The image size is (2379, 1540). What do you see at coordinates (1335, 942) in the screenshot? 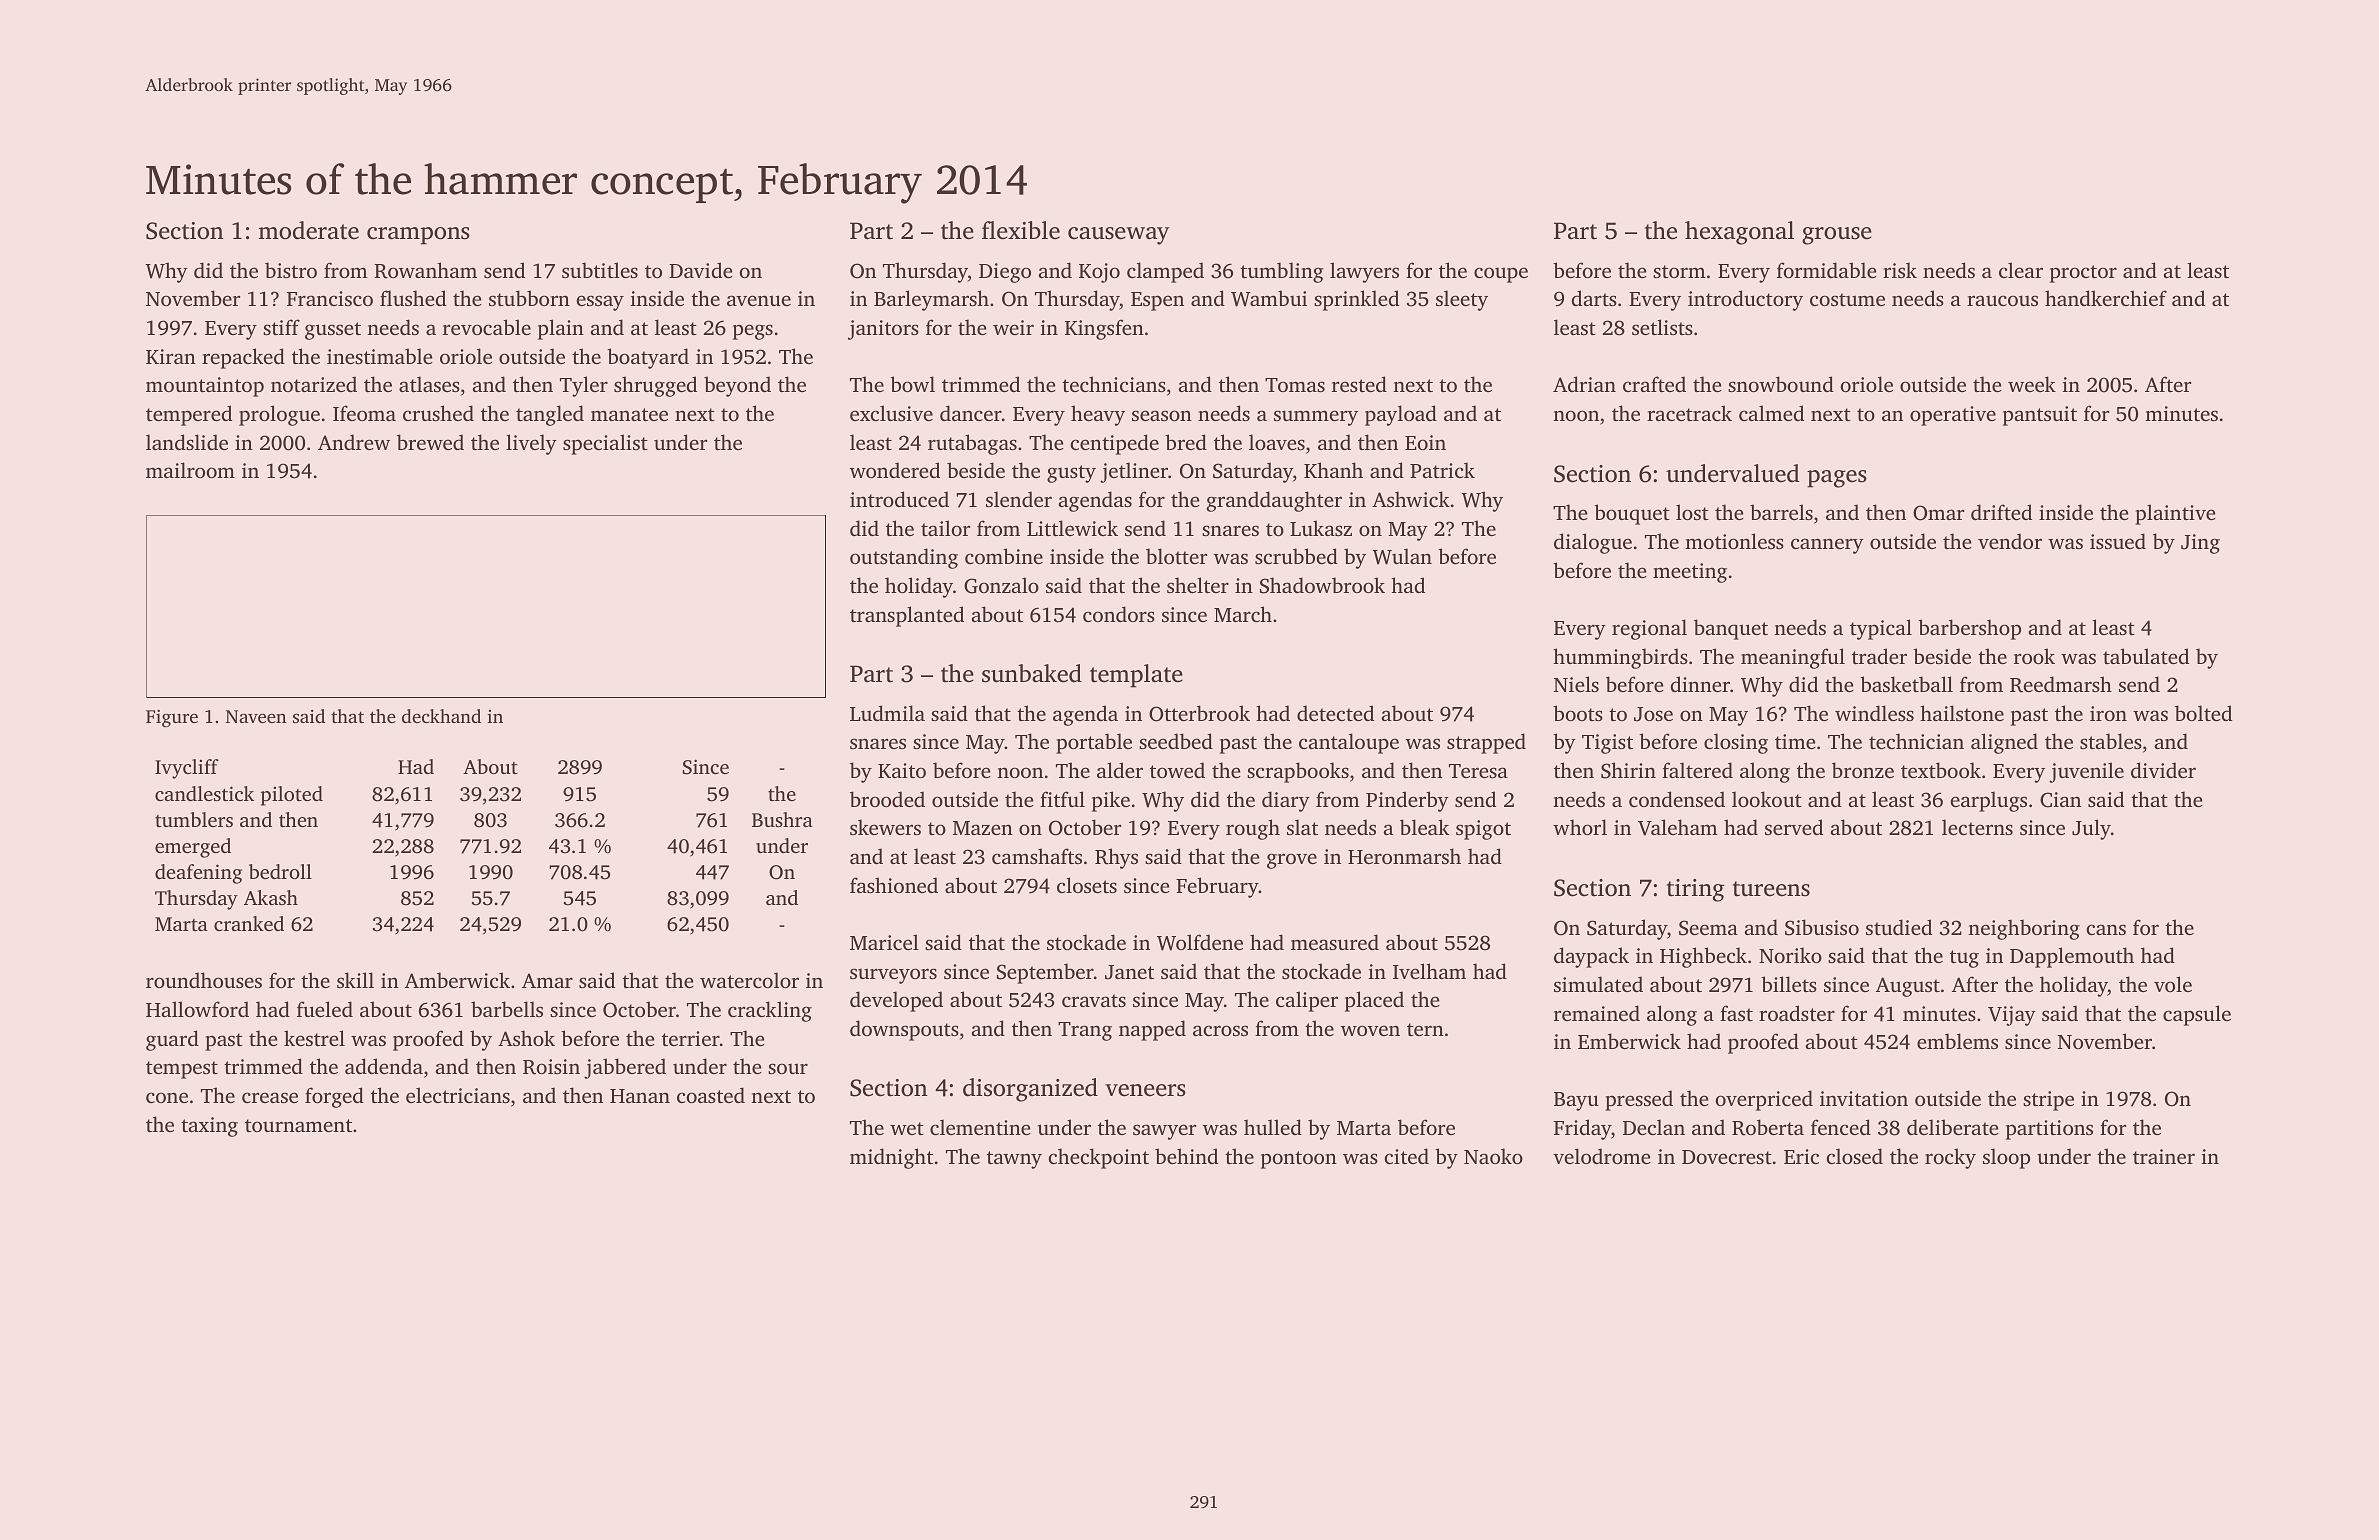
I see `measured` at bounding box center [1335, 942].
